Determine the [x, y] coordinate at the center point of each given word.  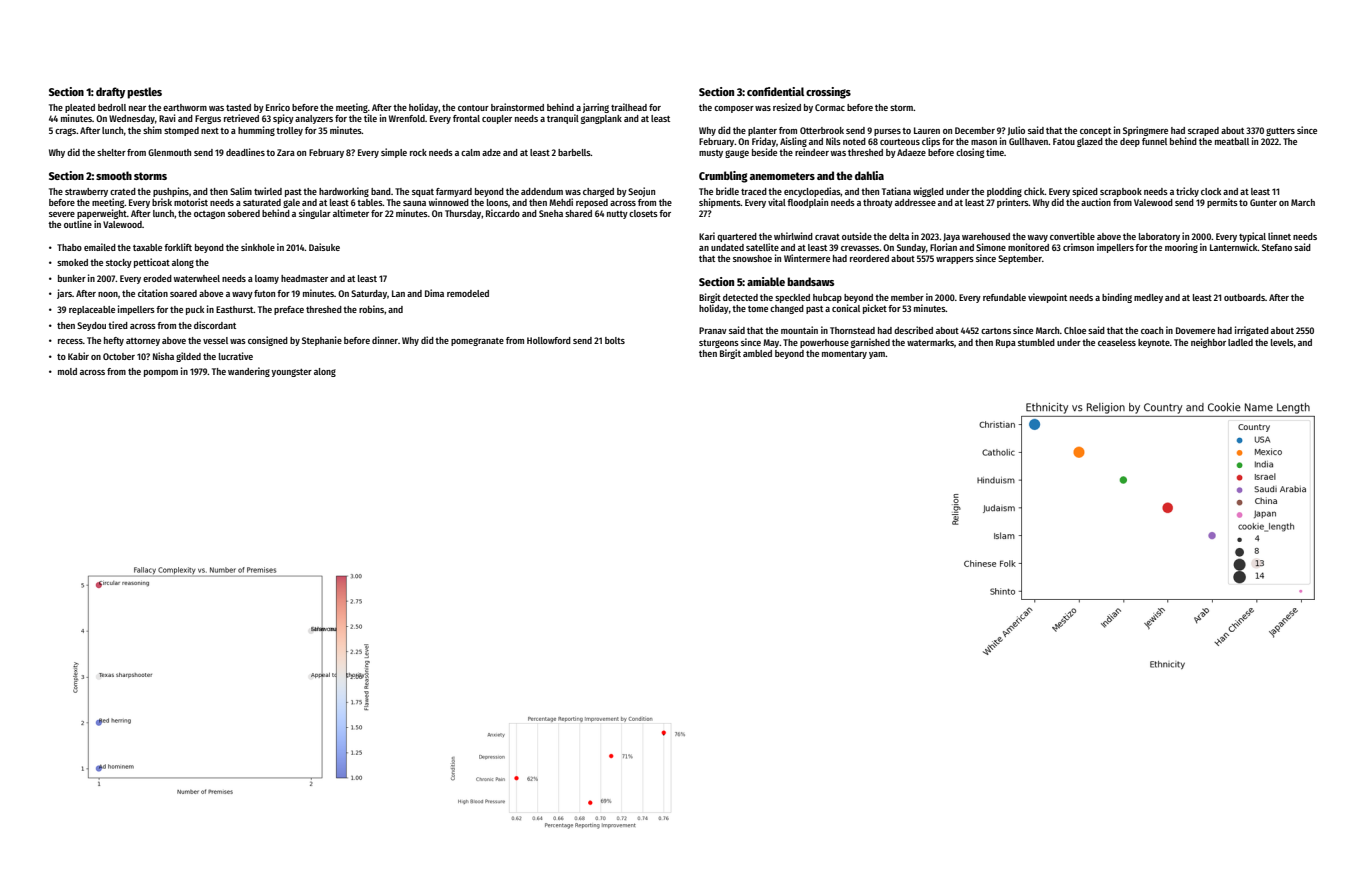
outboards [1244, 297]
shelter [111, 152]
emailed [100, 247]
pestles [144, 93]
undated [727, 247]
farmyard [454, 192]
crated [123, 191]
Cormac [830, 107]
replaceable [92, 310]
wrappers [955, 260]
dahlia [869, 175]
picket [875, 309]
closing [970, 153]
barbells [574, 152]
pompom [161, 373]
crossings [828, 93]
